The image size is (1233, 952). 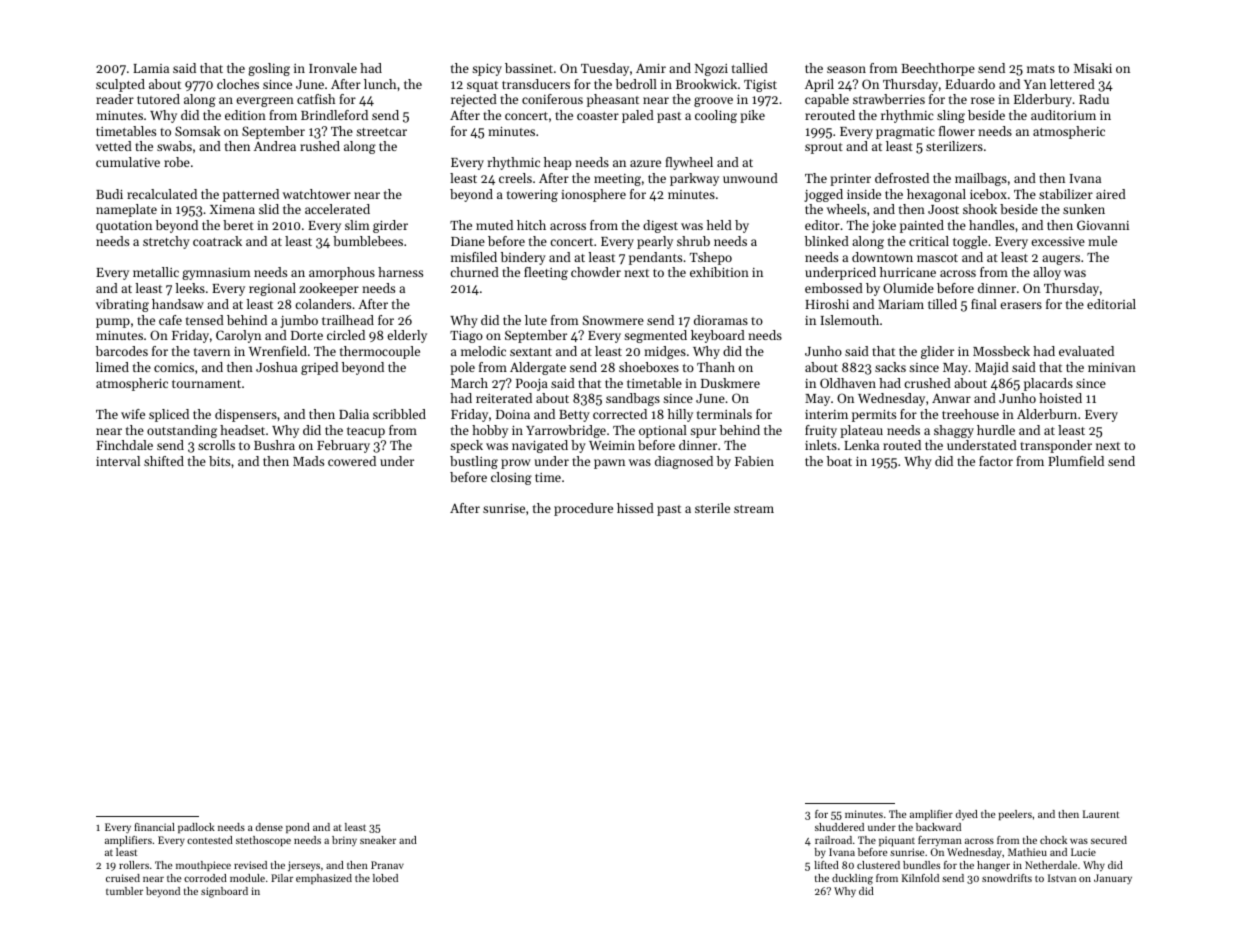 What do you see at coordinates (651, 68) in the screenshot?
I see `Amir` at bounding box center [651, 68].
